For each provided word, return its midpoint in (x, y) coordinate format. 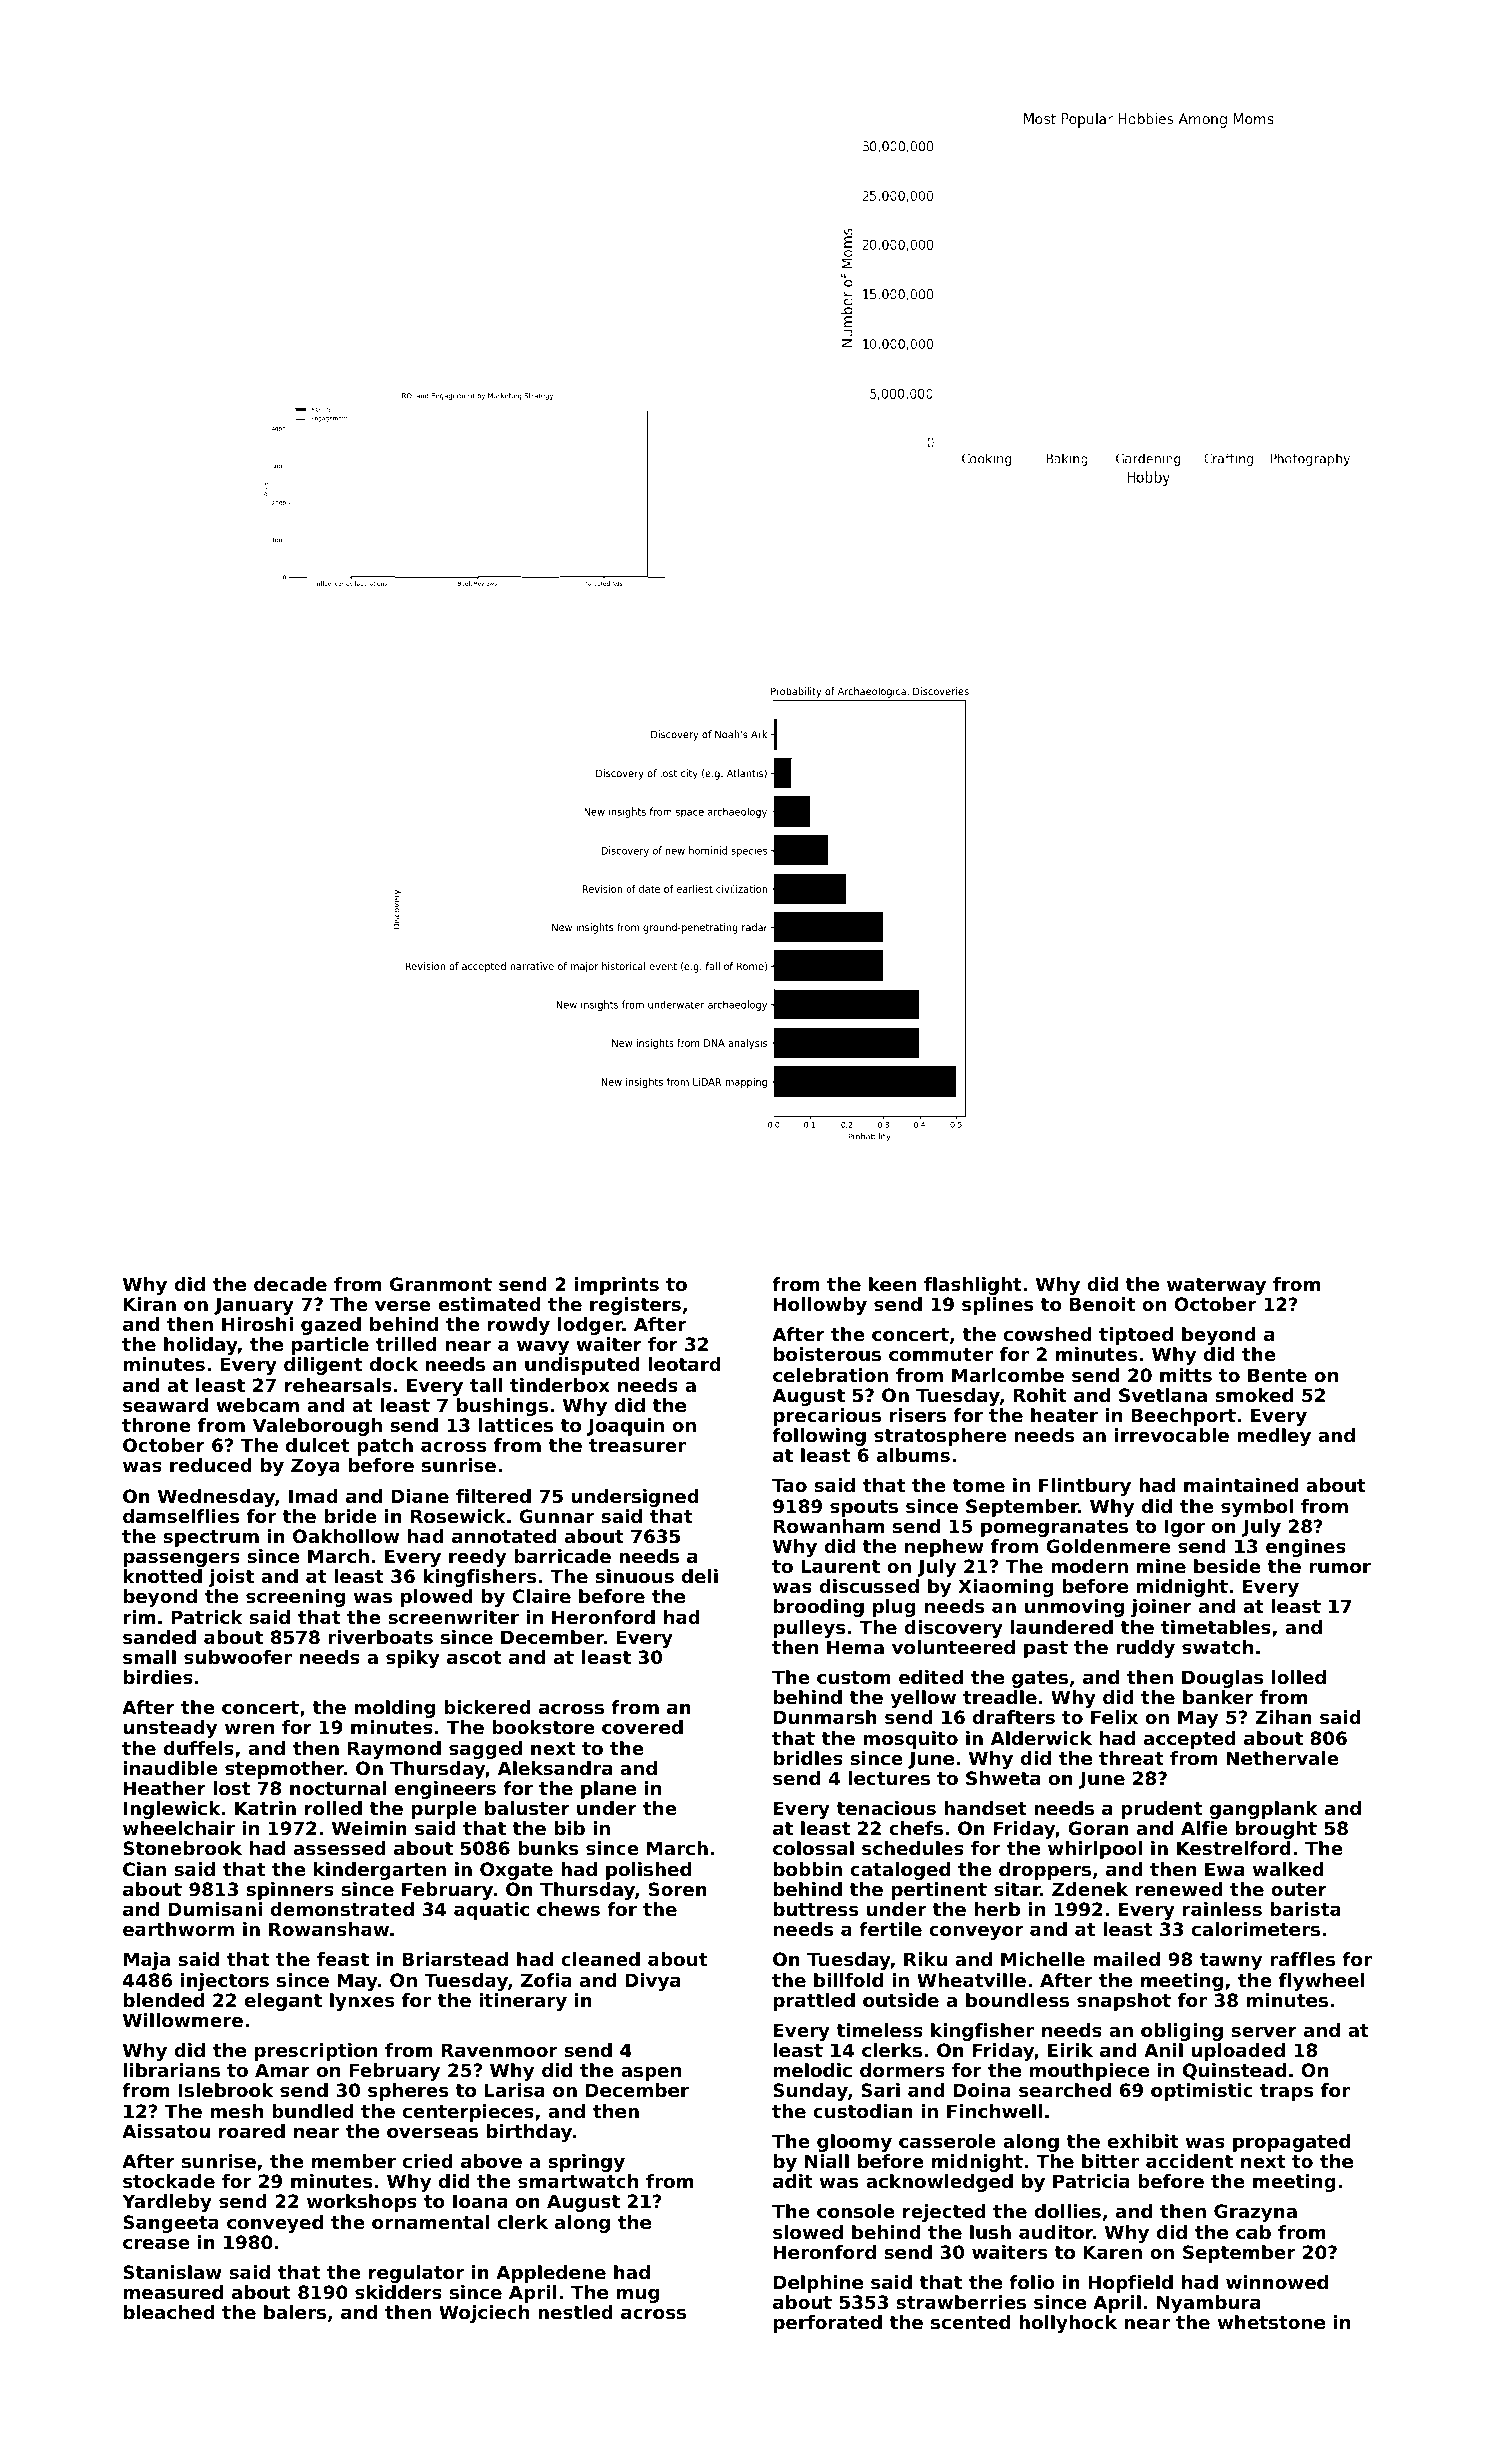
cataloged (900, 1871)
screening (295, 1598)
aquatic (491, 1911)
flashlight (973, 1286)
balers (295, 2312)
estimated (489, 1304)
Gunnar (556, 1516)
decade (290, 1284)
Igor (1184, 1528)
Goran (1098, 1828)
